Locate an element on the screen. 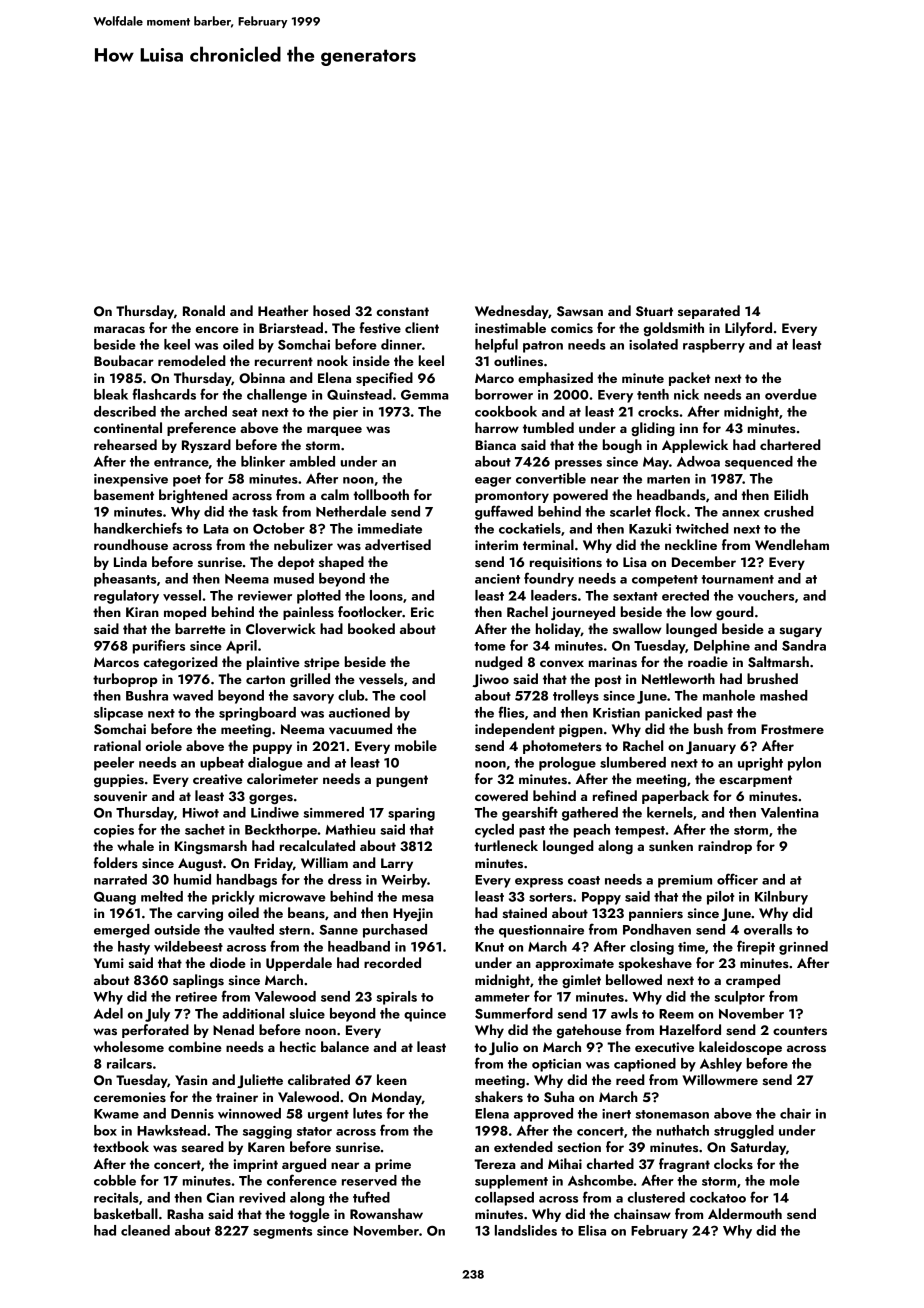  dinner is located at coordinates (401, 344).
